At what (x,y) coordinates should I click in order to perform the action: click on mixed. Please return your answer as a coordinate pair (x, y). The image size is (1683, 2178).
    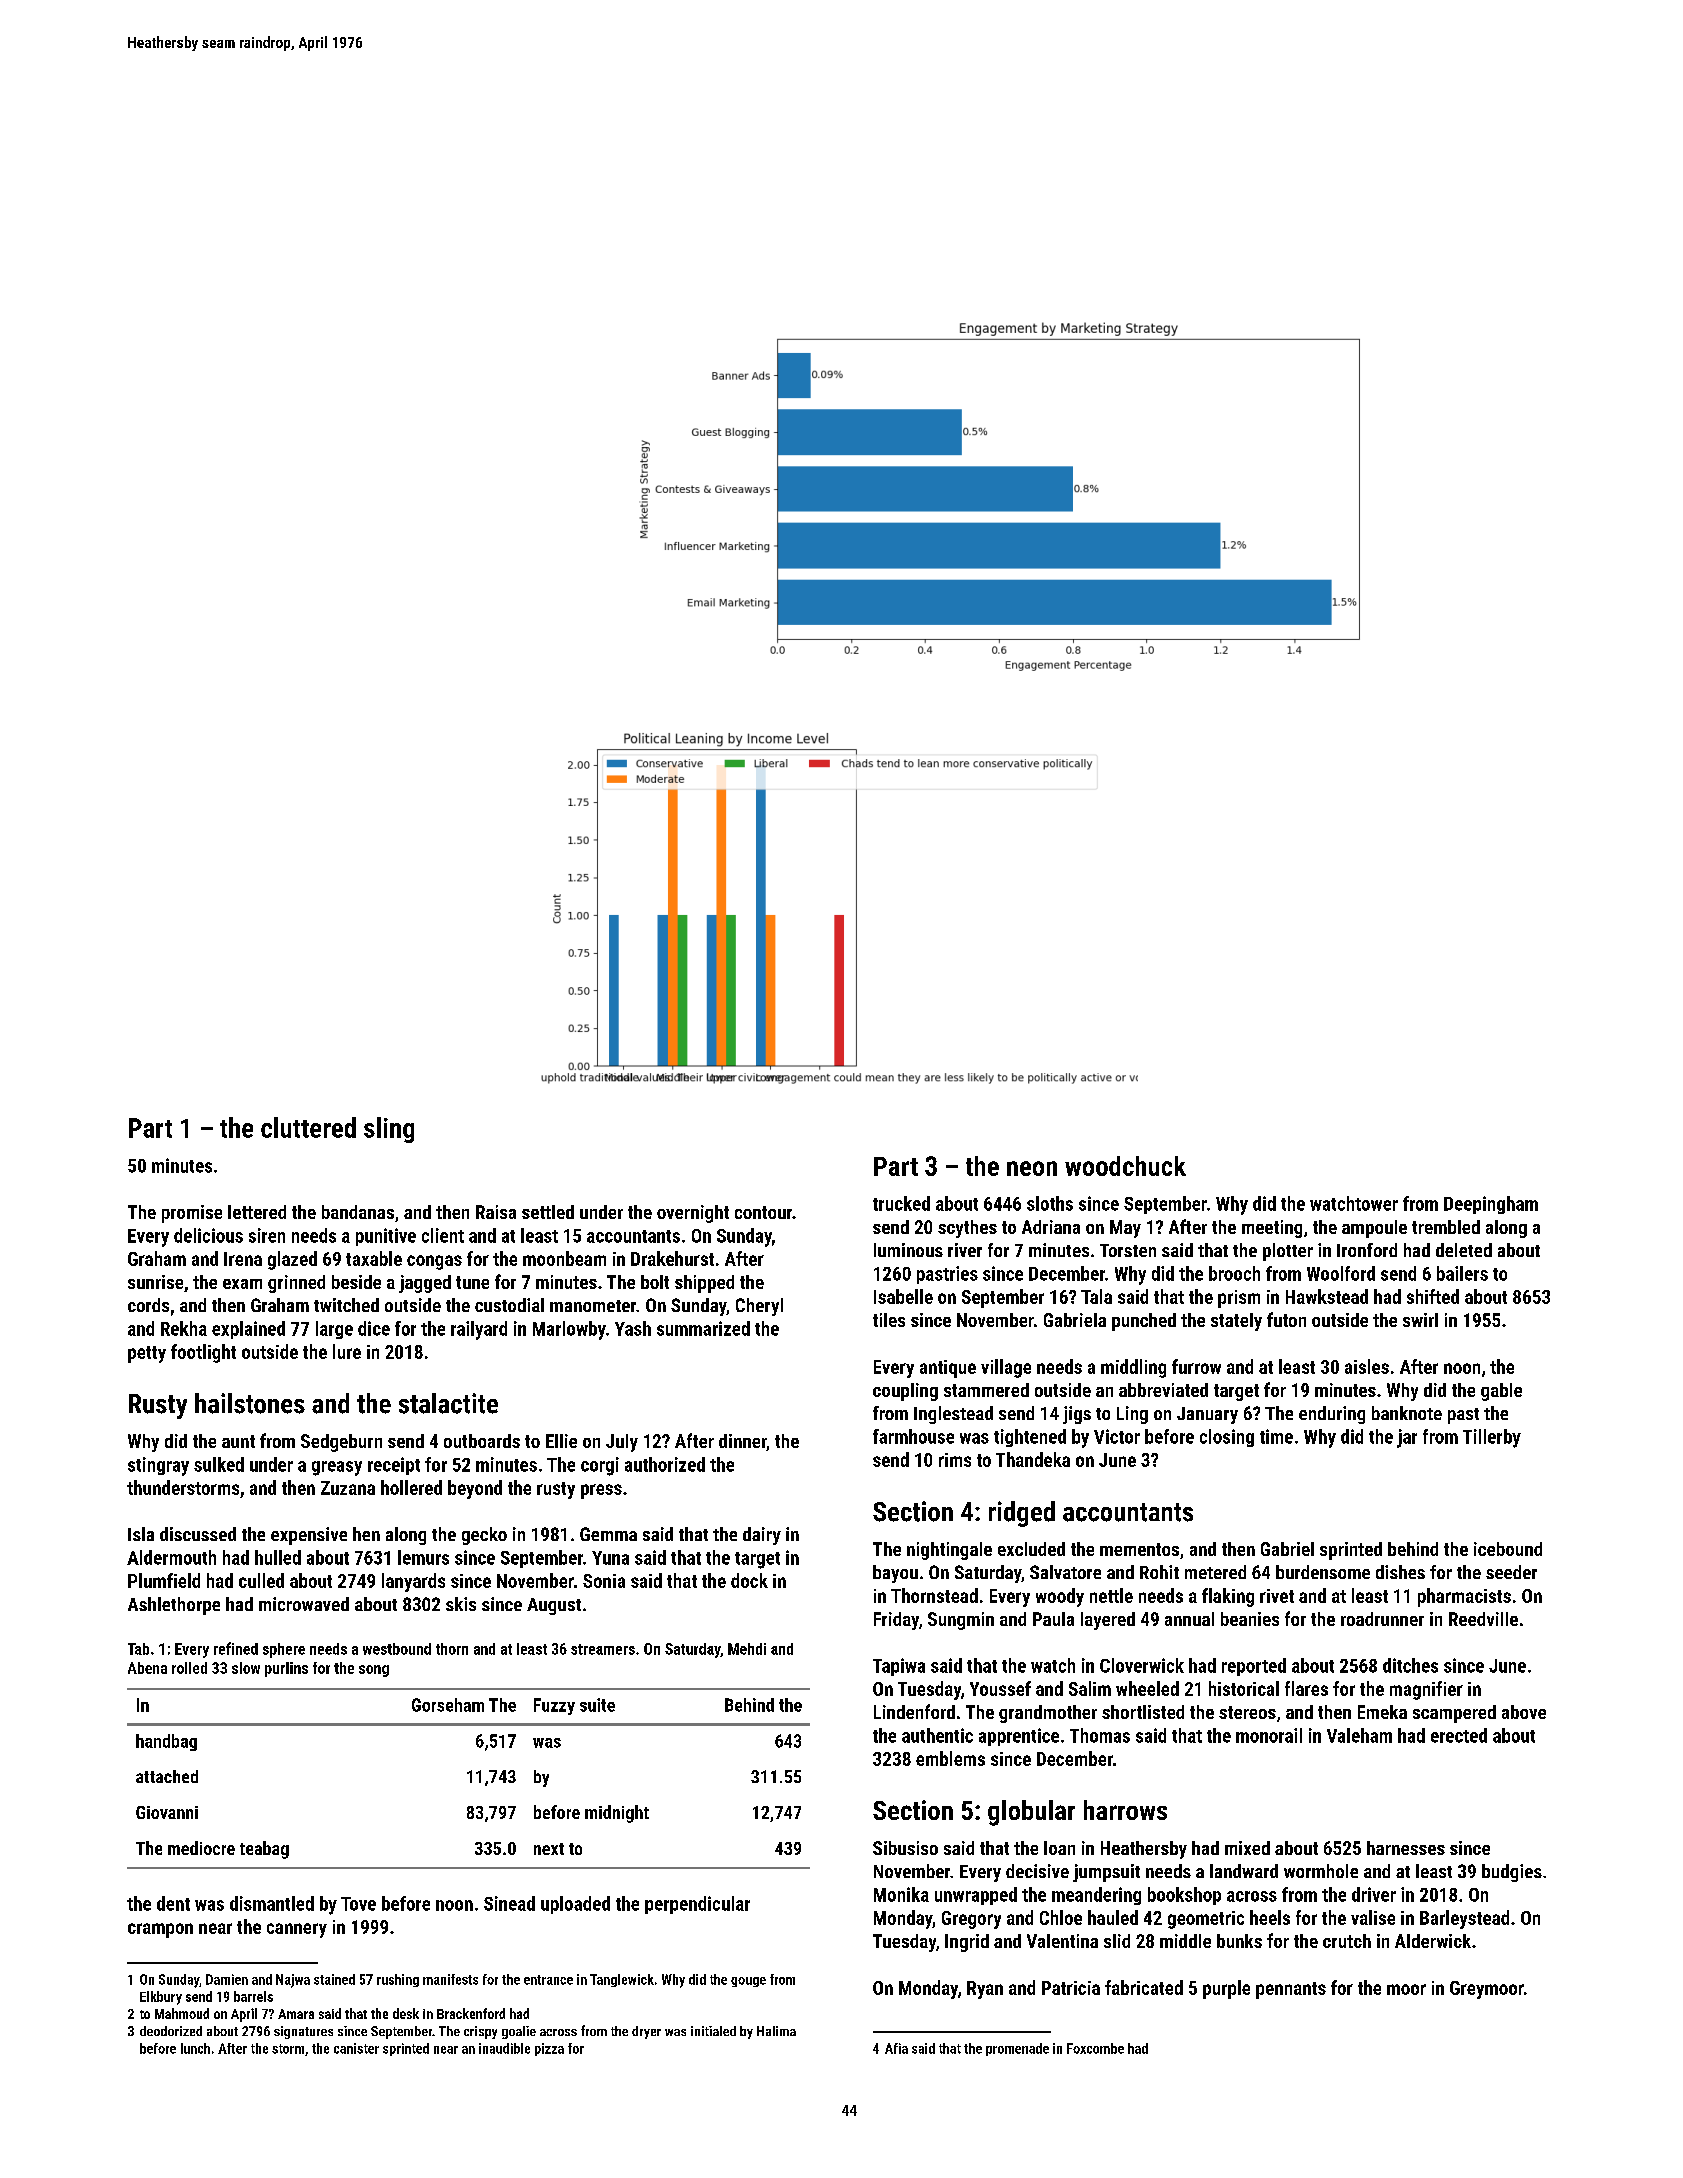
    Looking at the image, I should click on (1247, 1848).
